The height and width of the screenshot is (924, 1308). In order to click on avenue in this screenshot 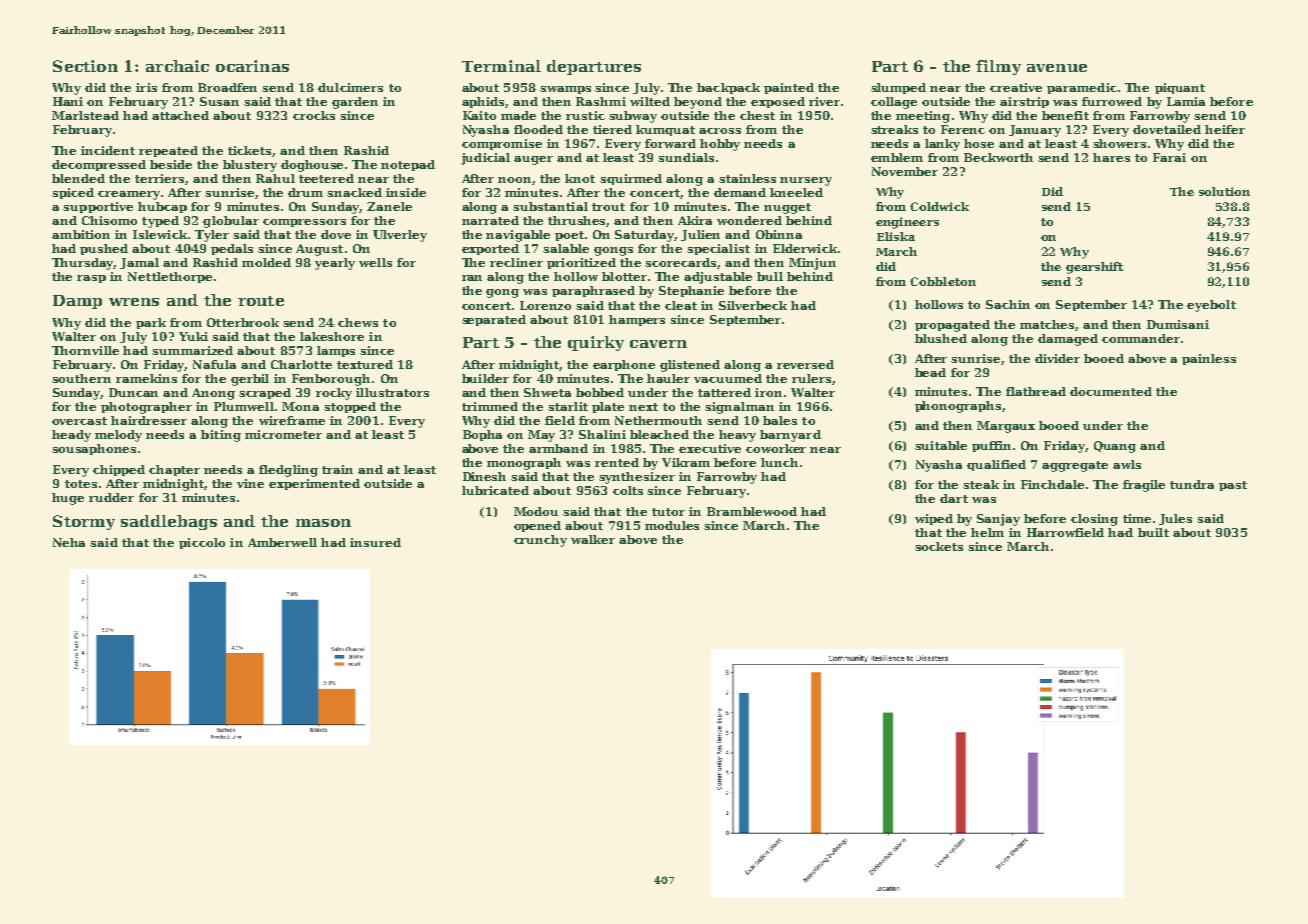, I will do `click(1057, 68)`.
